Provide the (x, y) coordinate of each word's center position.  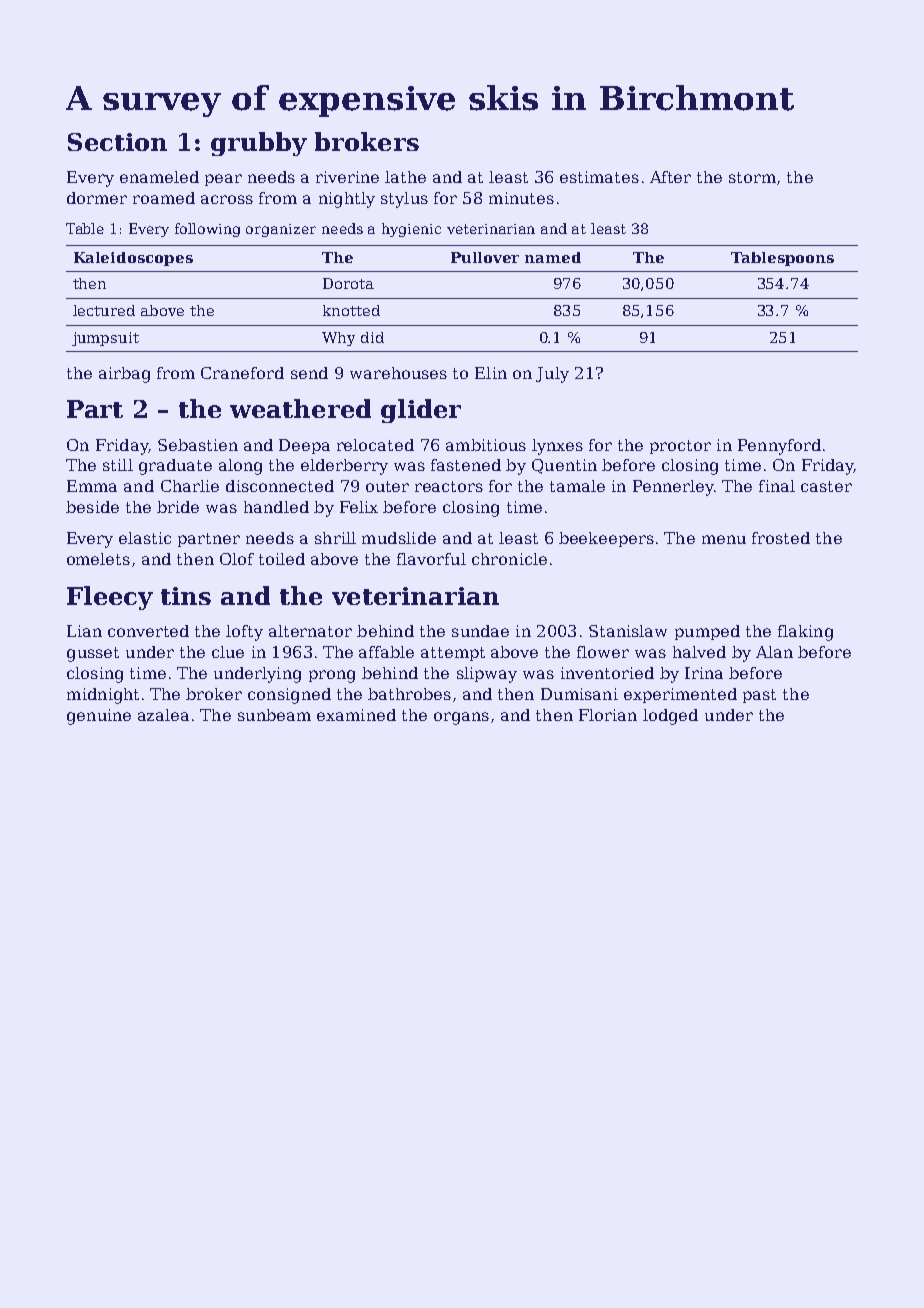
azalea (163, 715)
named (553, 257)
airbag (124, 375)
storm (752, 177)
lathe (405, 177)
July (552, 375)
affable (386, 652)
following (207, 230)
